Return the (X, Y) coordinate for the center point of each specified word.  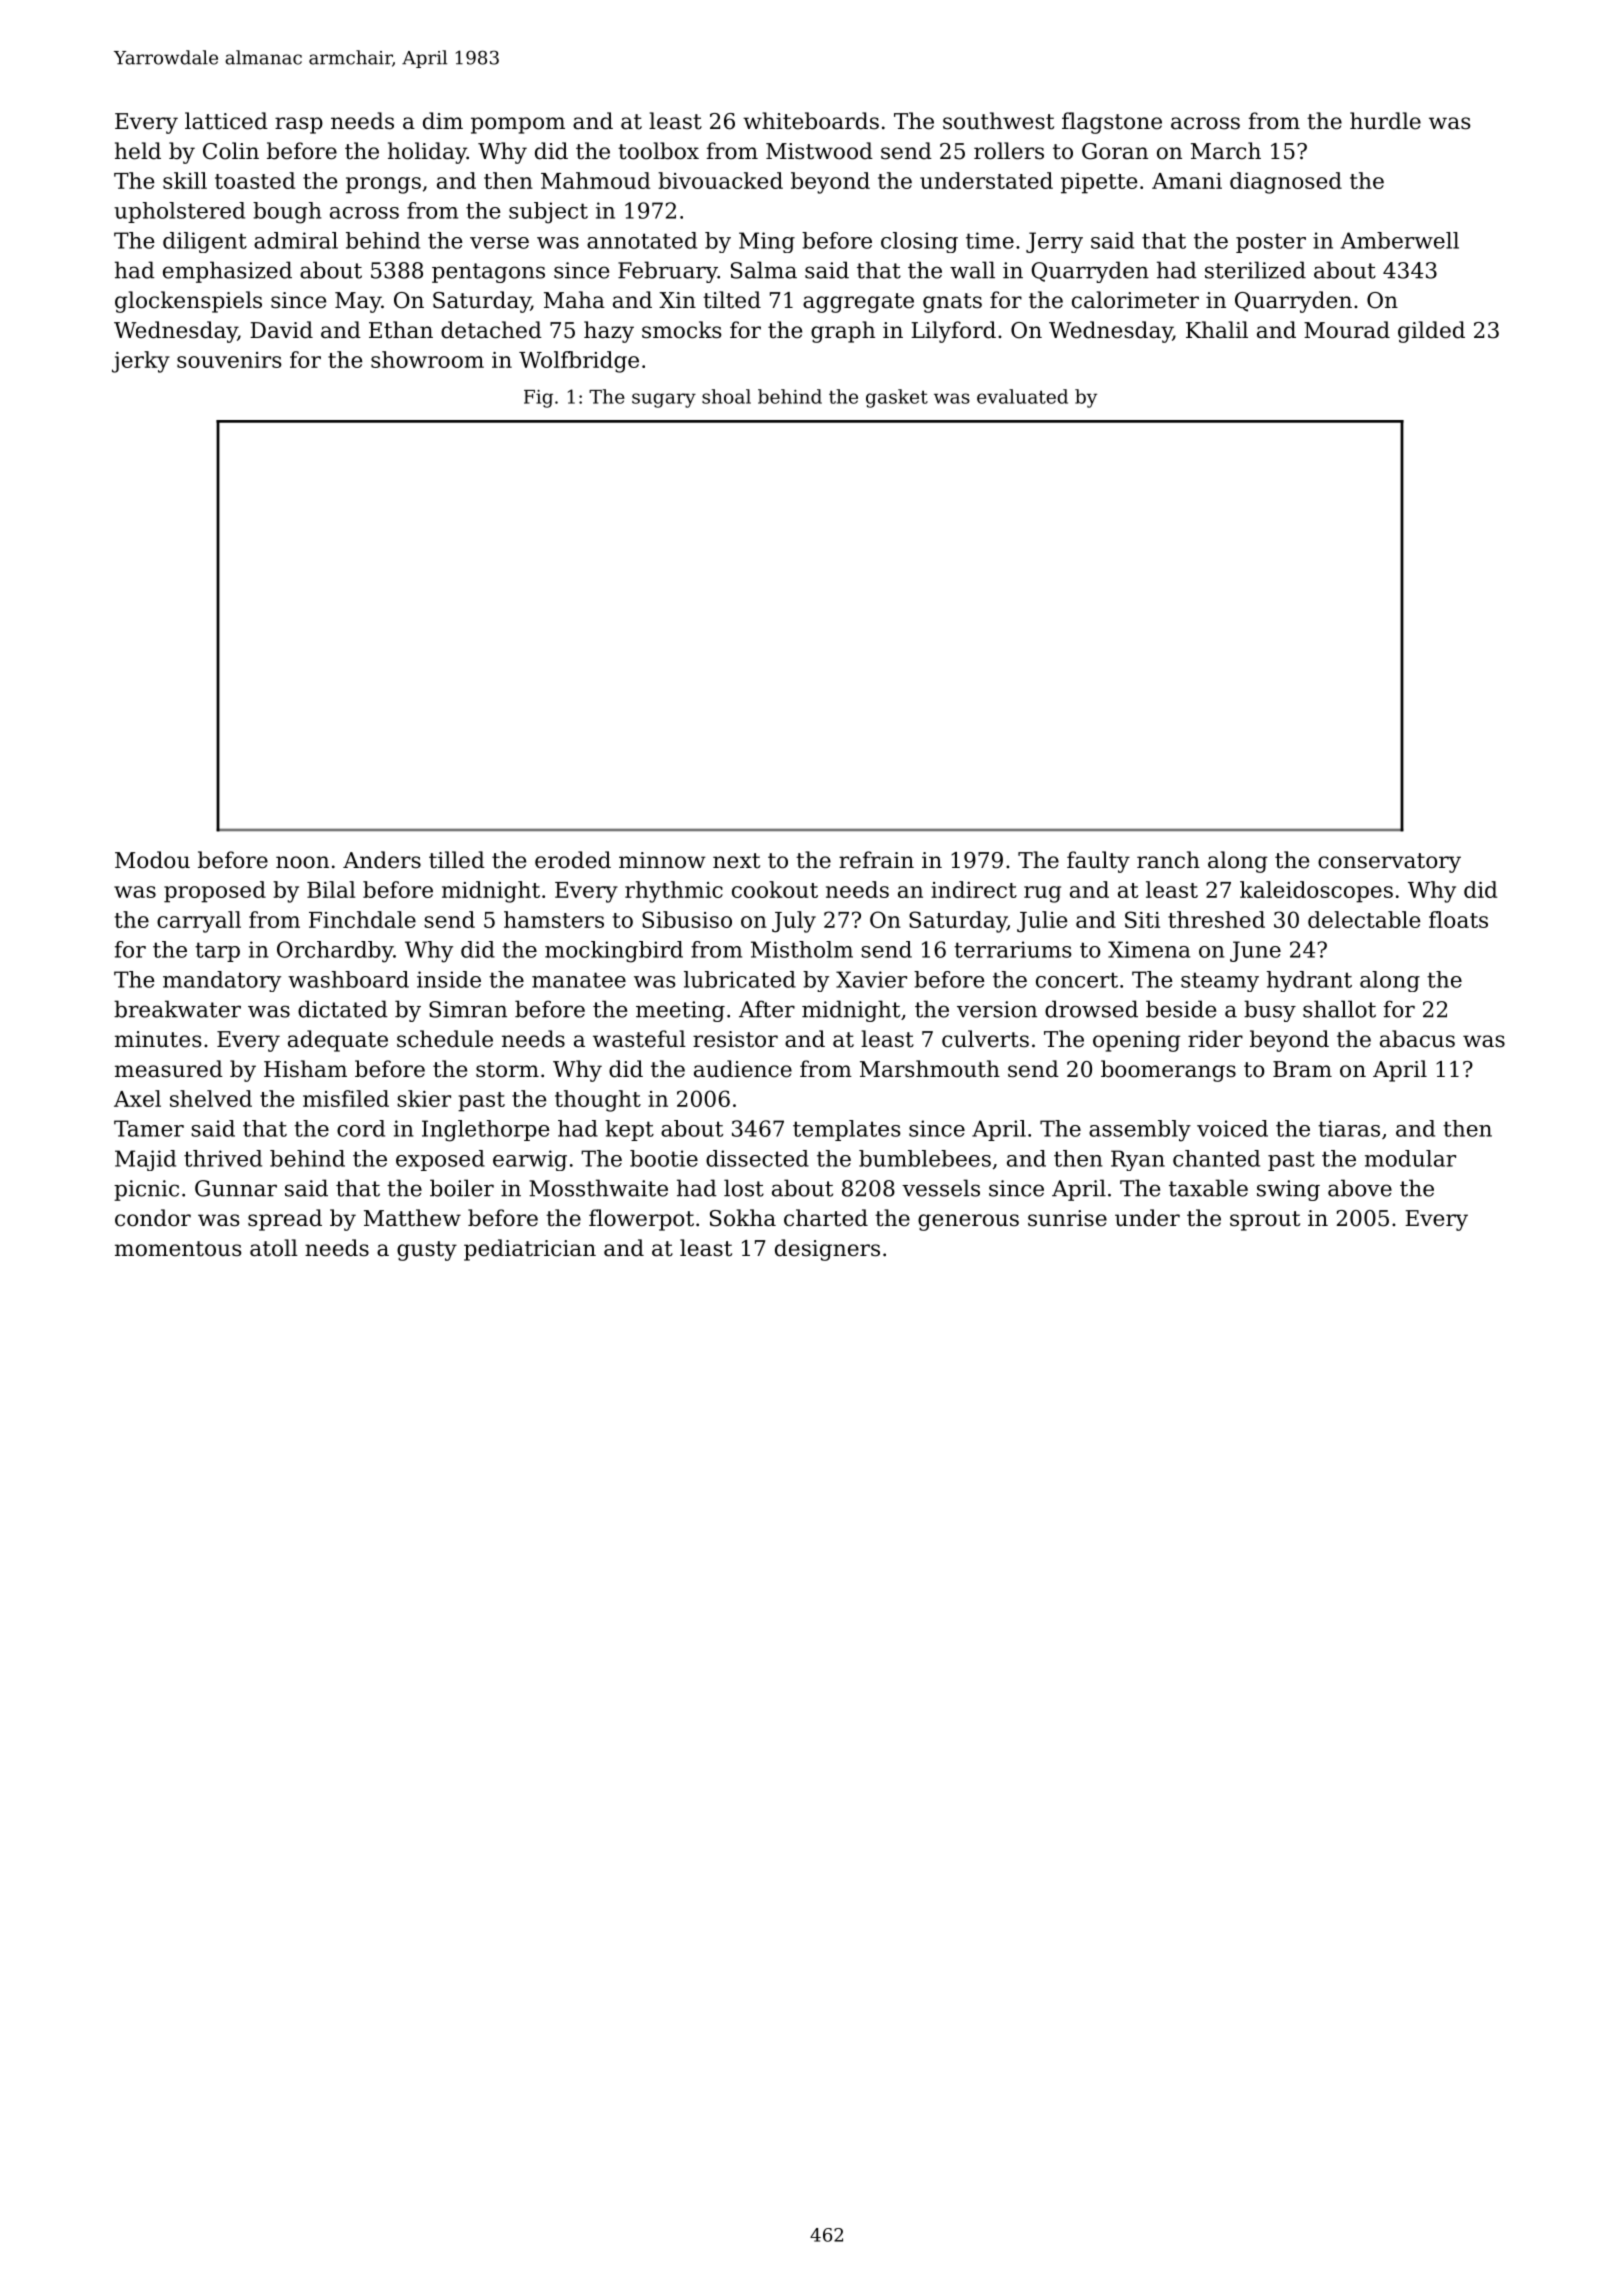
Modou (152, 860)
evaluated (1022, 396)
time (990, 240)
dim (443, 121)
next (736, 861)
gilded (1431, 332)
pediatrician (530, 1250)
